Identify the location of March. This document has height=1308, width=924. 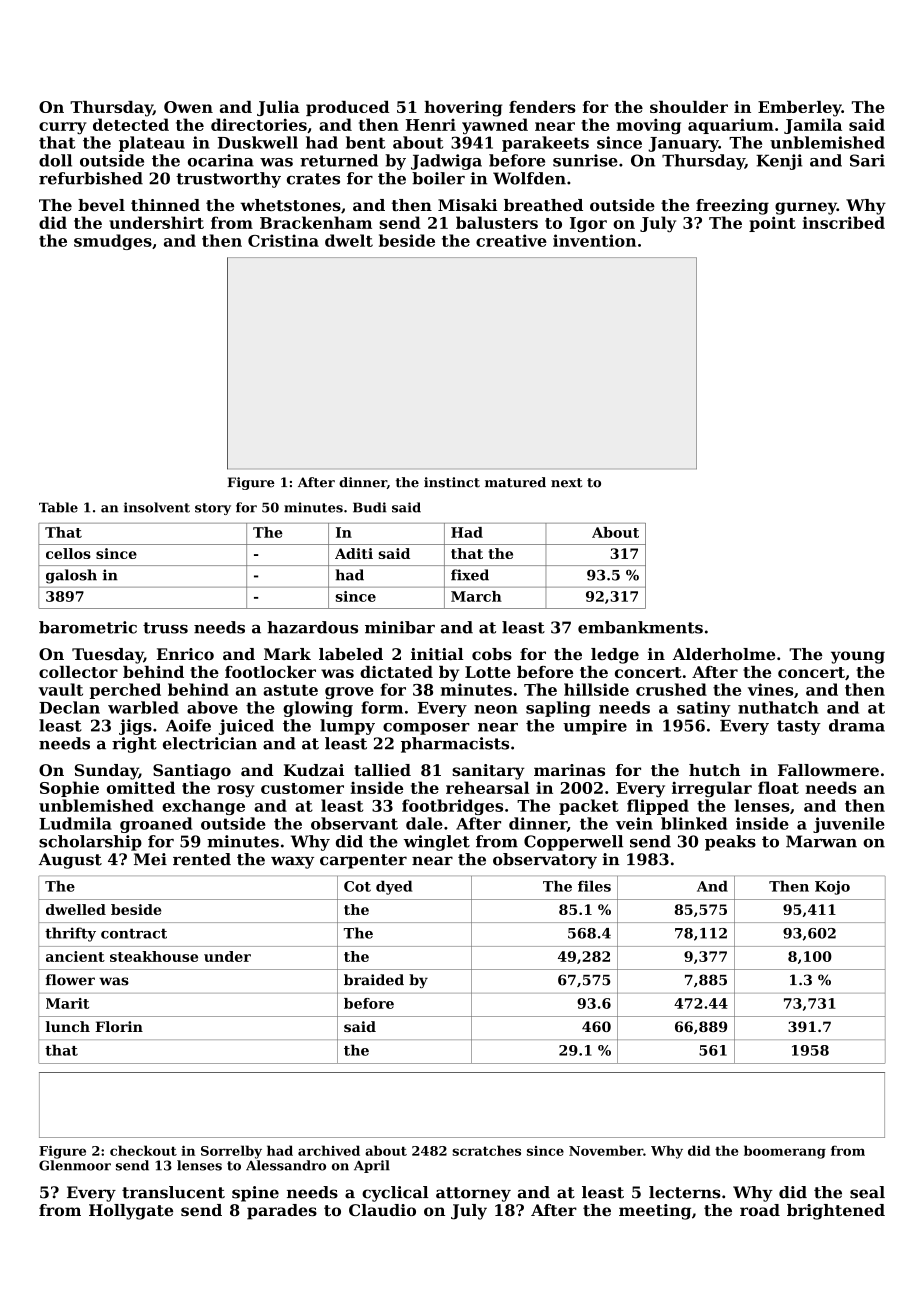
(476, 596).
